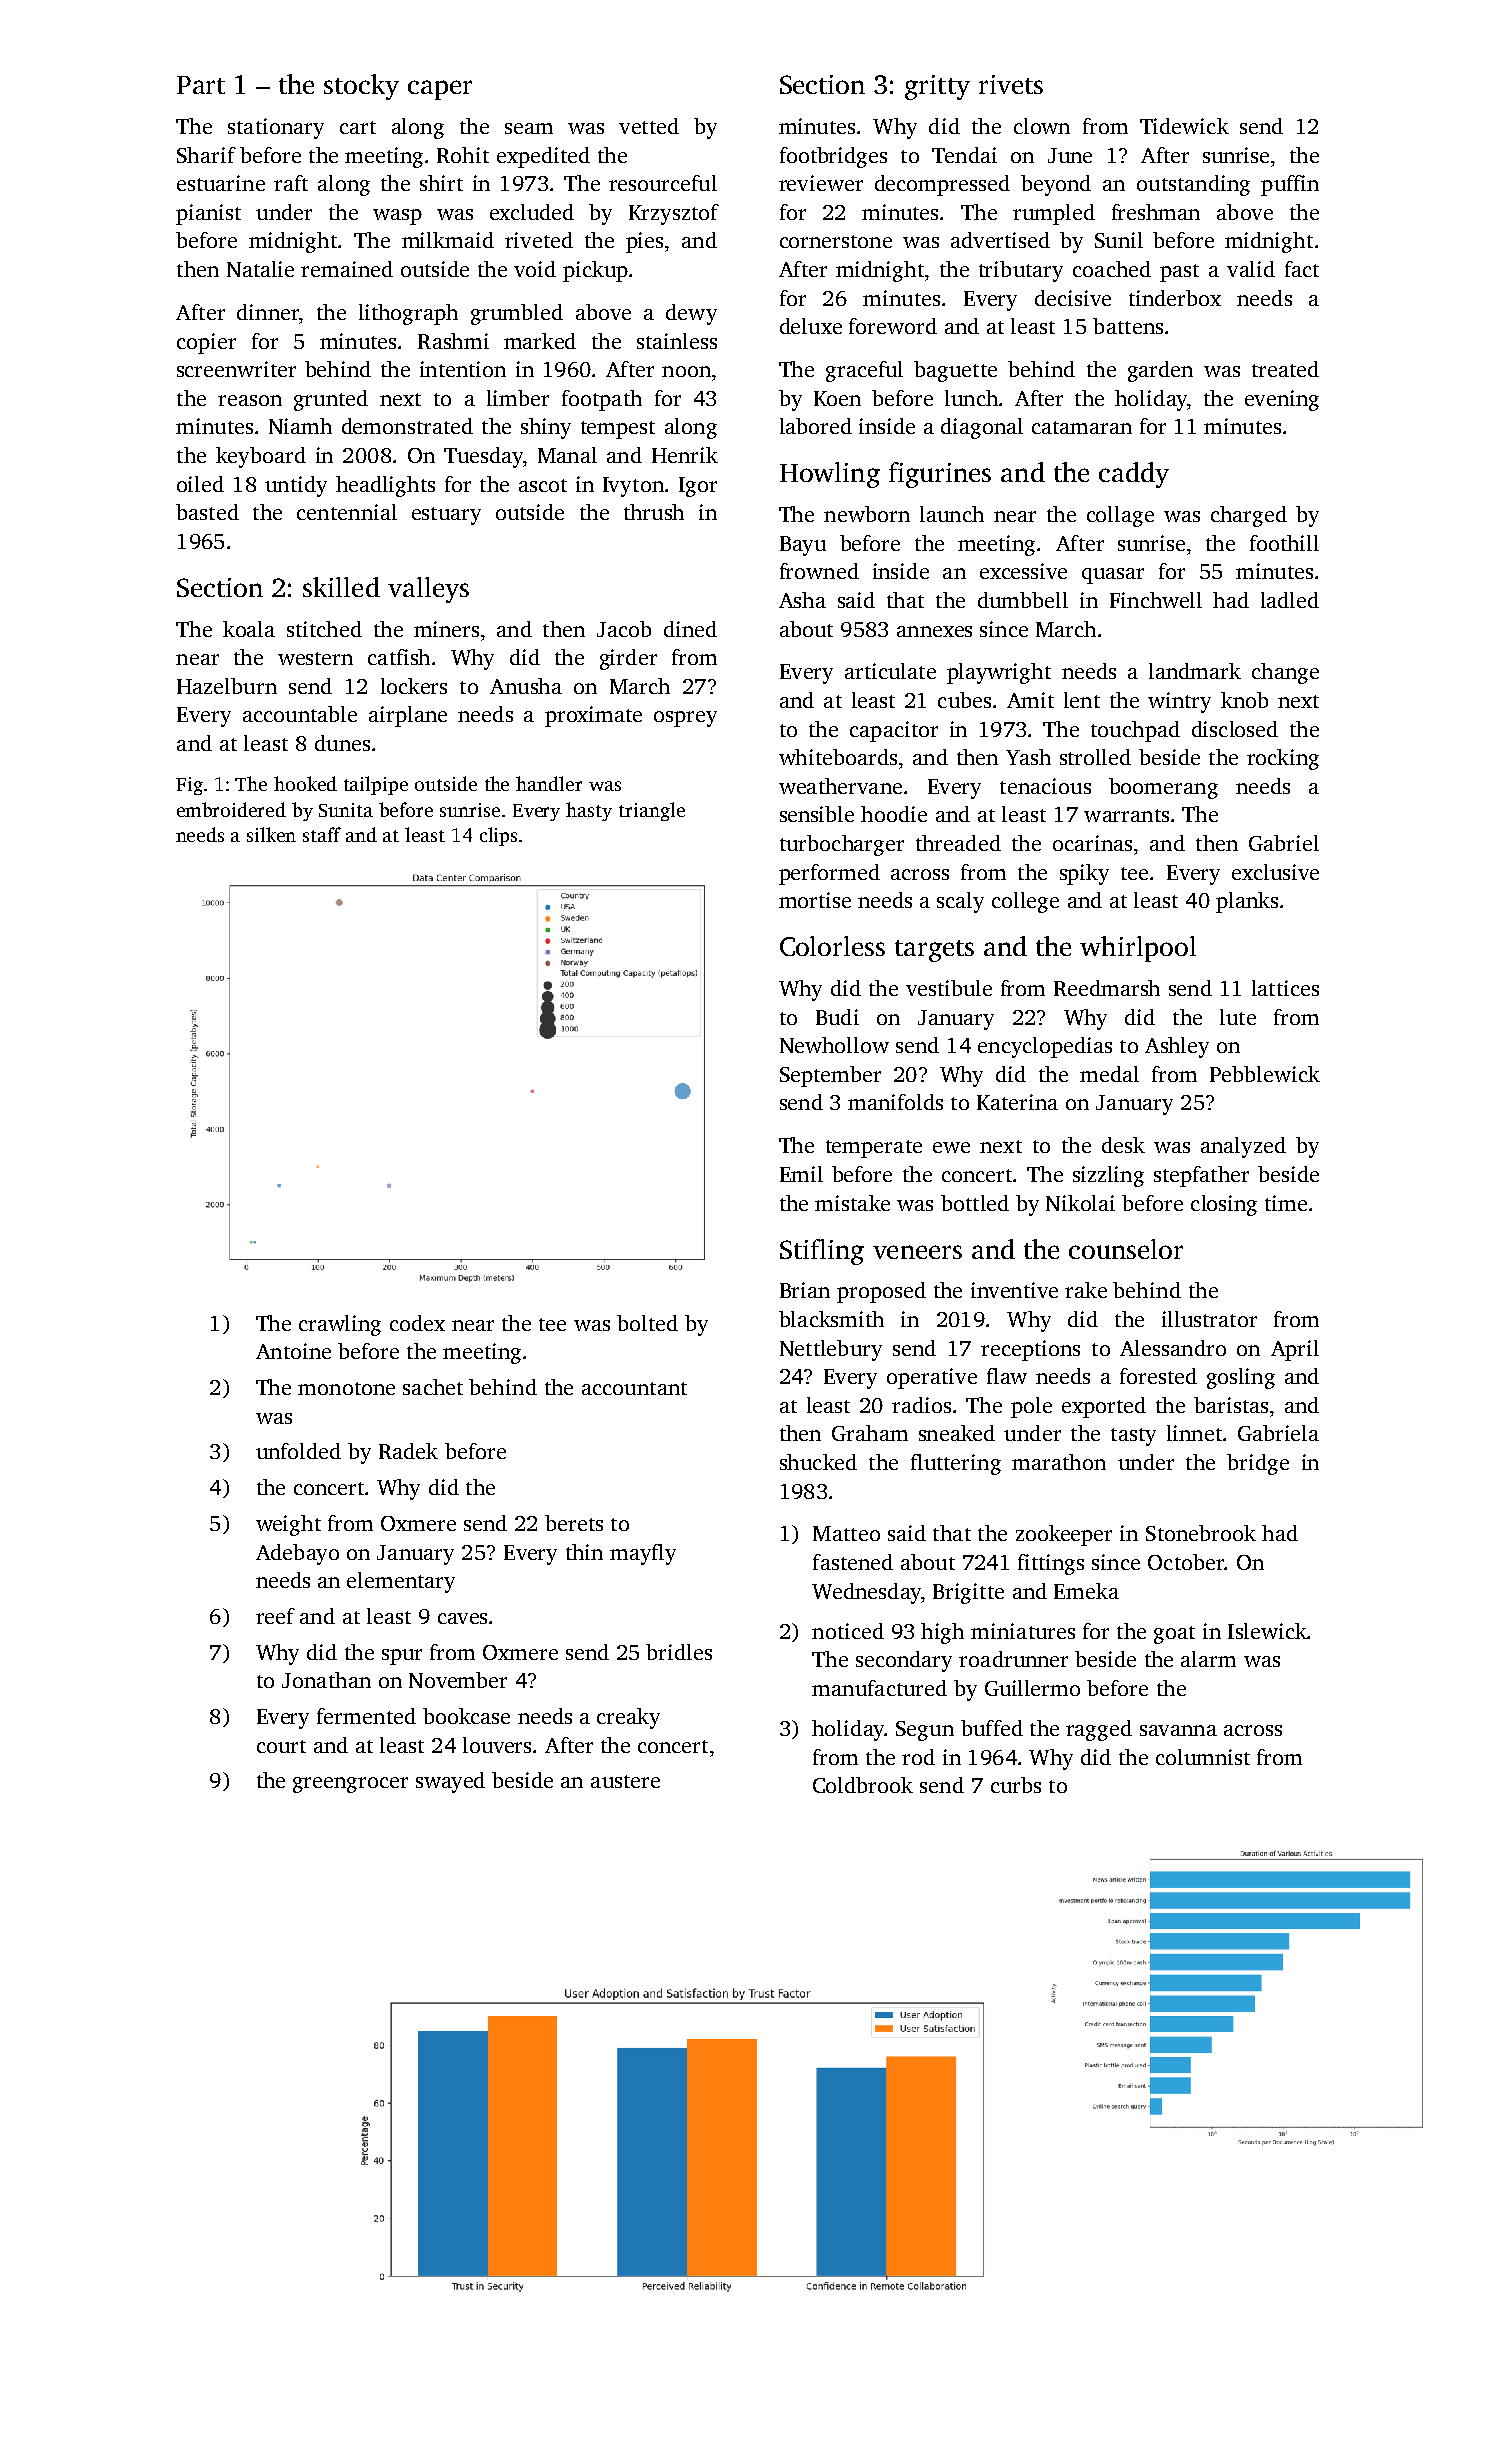 The width and height of the screenshot is (1496, 2464). Describe the element at coordinates (1017, 1102) in the screenshot. I see `Katerina` at that location.
